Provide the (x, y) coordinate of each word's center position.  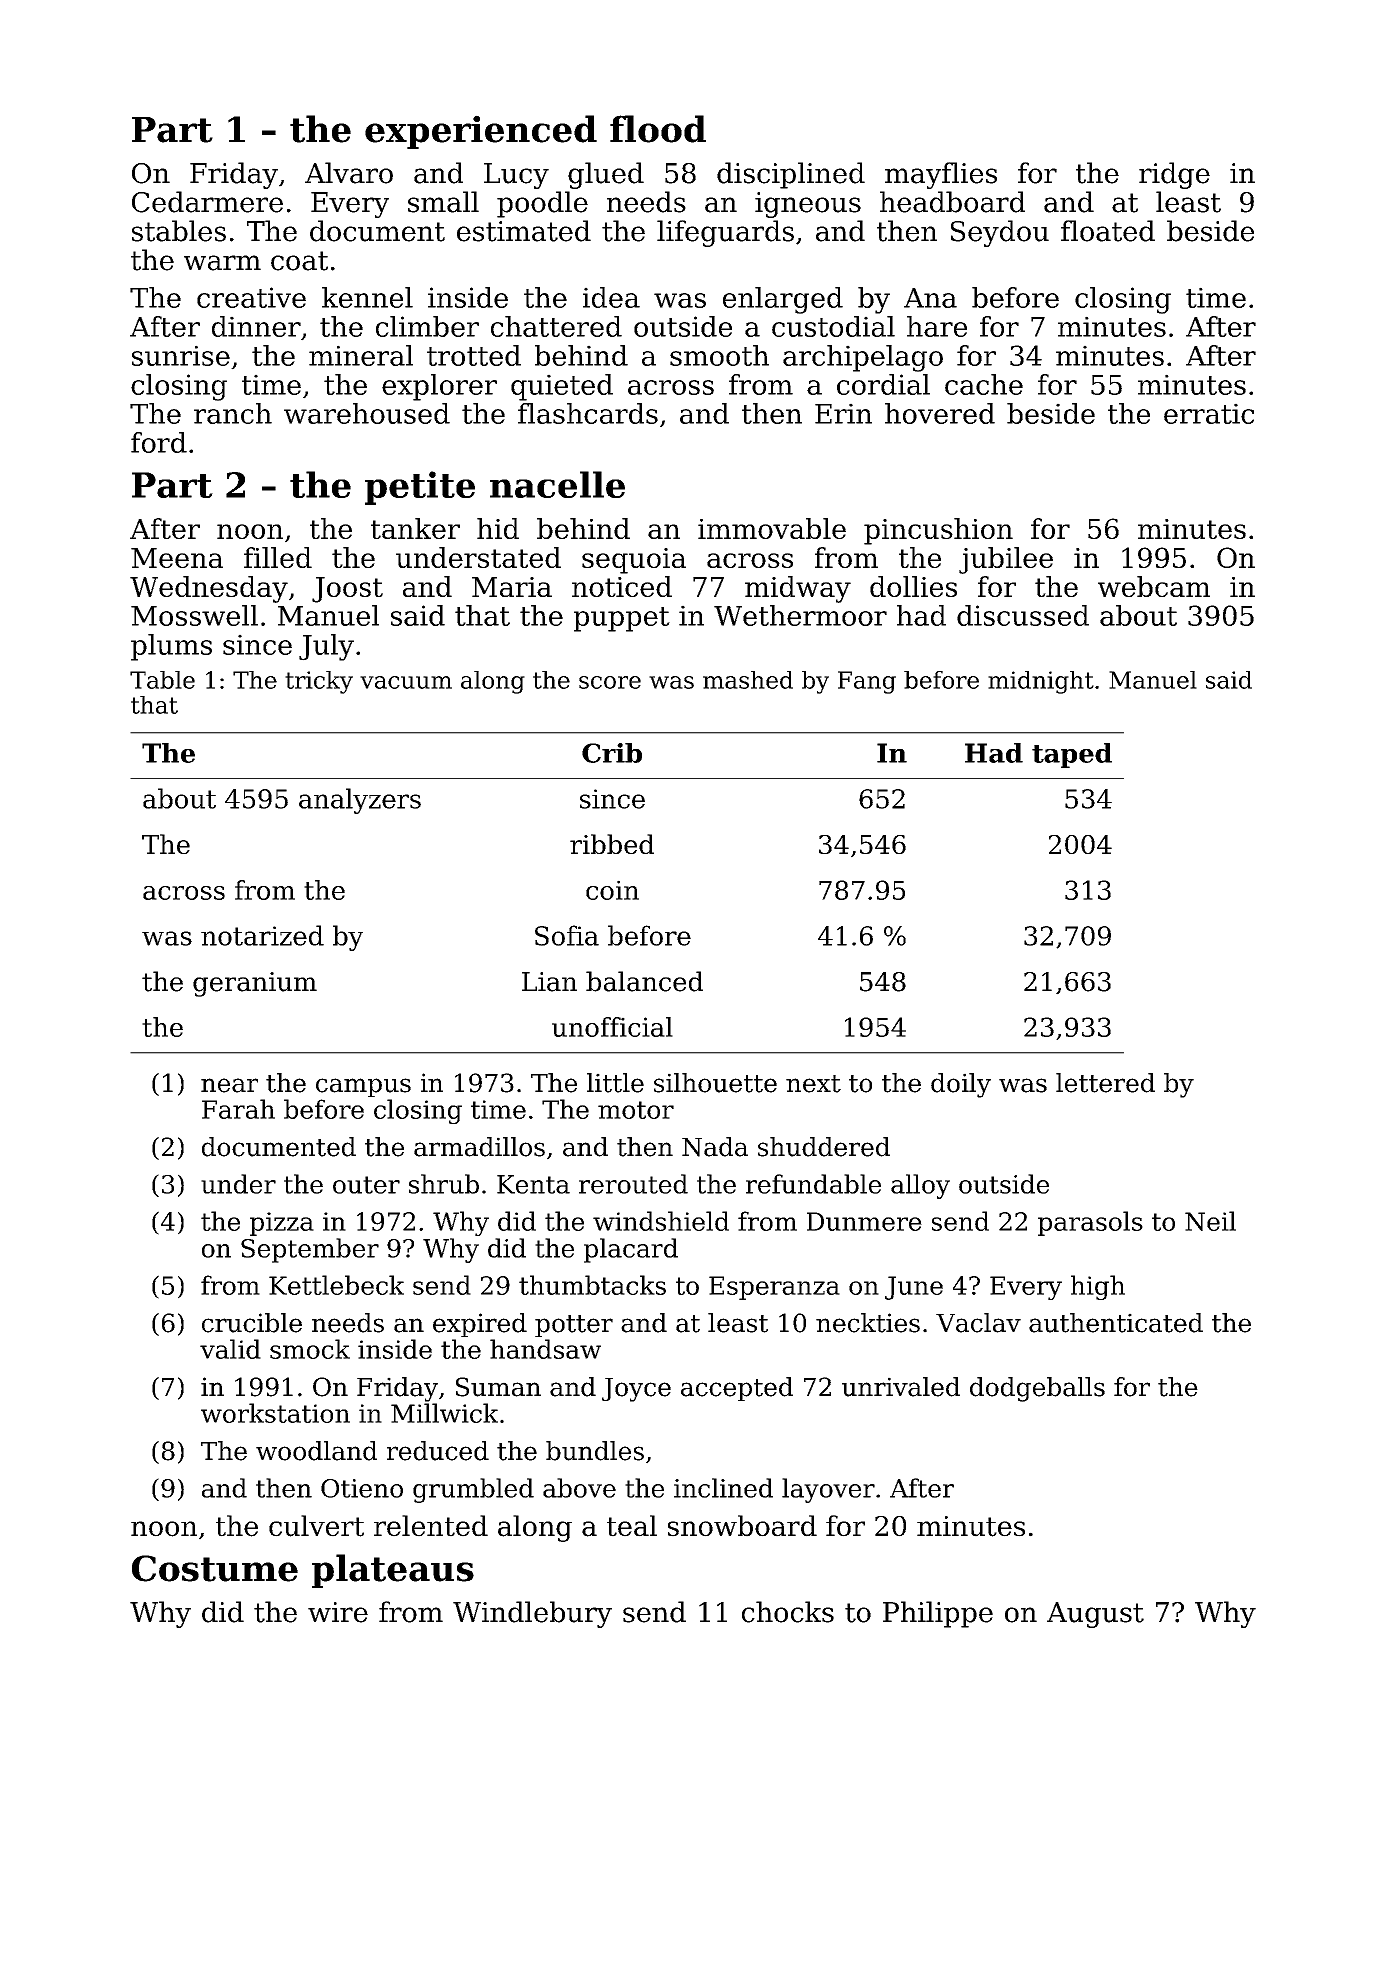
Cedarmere (207, 202)
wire (338, 1612)
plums (171, 647)
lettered (1105, 1083)
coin (612, 890)
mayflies (941, 175)
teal (632, 1526)
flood (658, 129)
